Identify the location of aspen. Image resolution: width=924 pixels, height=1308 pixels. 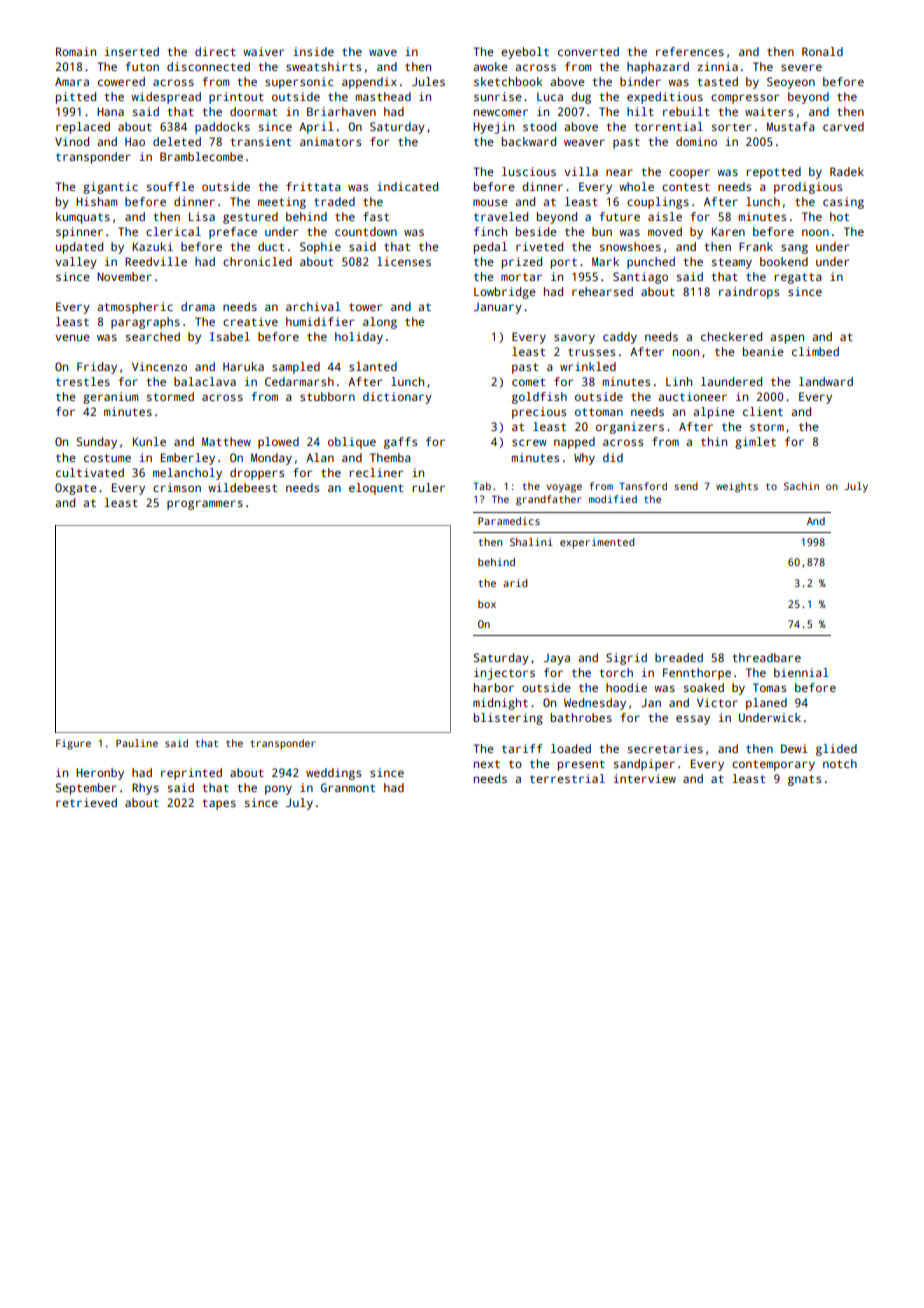
(787, 339).
